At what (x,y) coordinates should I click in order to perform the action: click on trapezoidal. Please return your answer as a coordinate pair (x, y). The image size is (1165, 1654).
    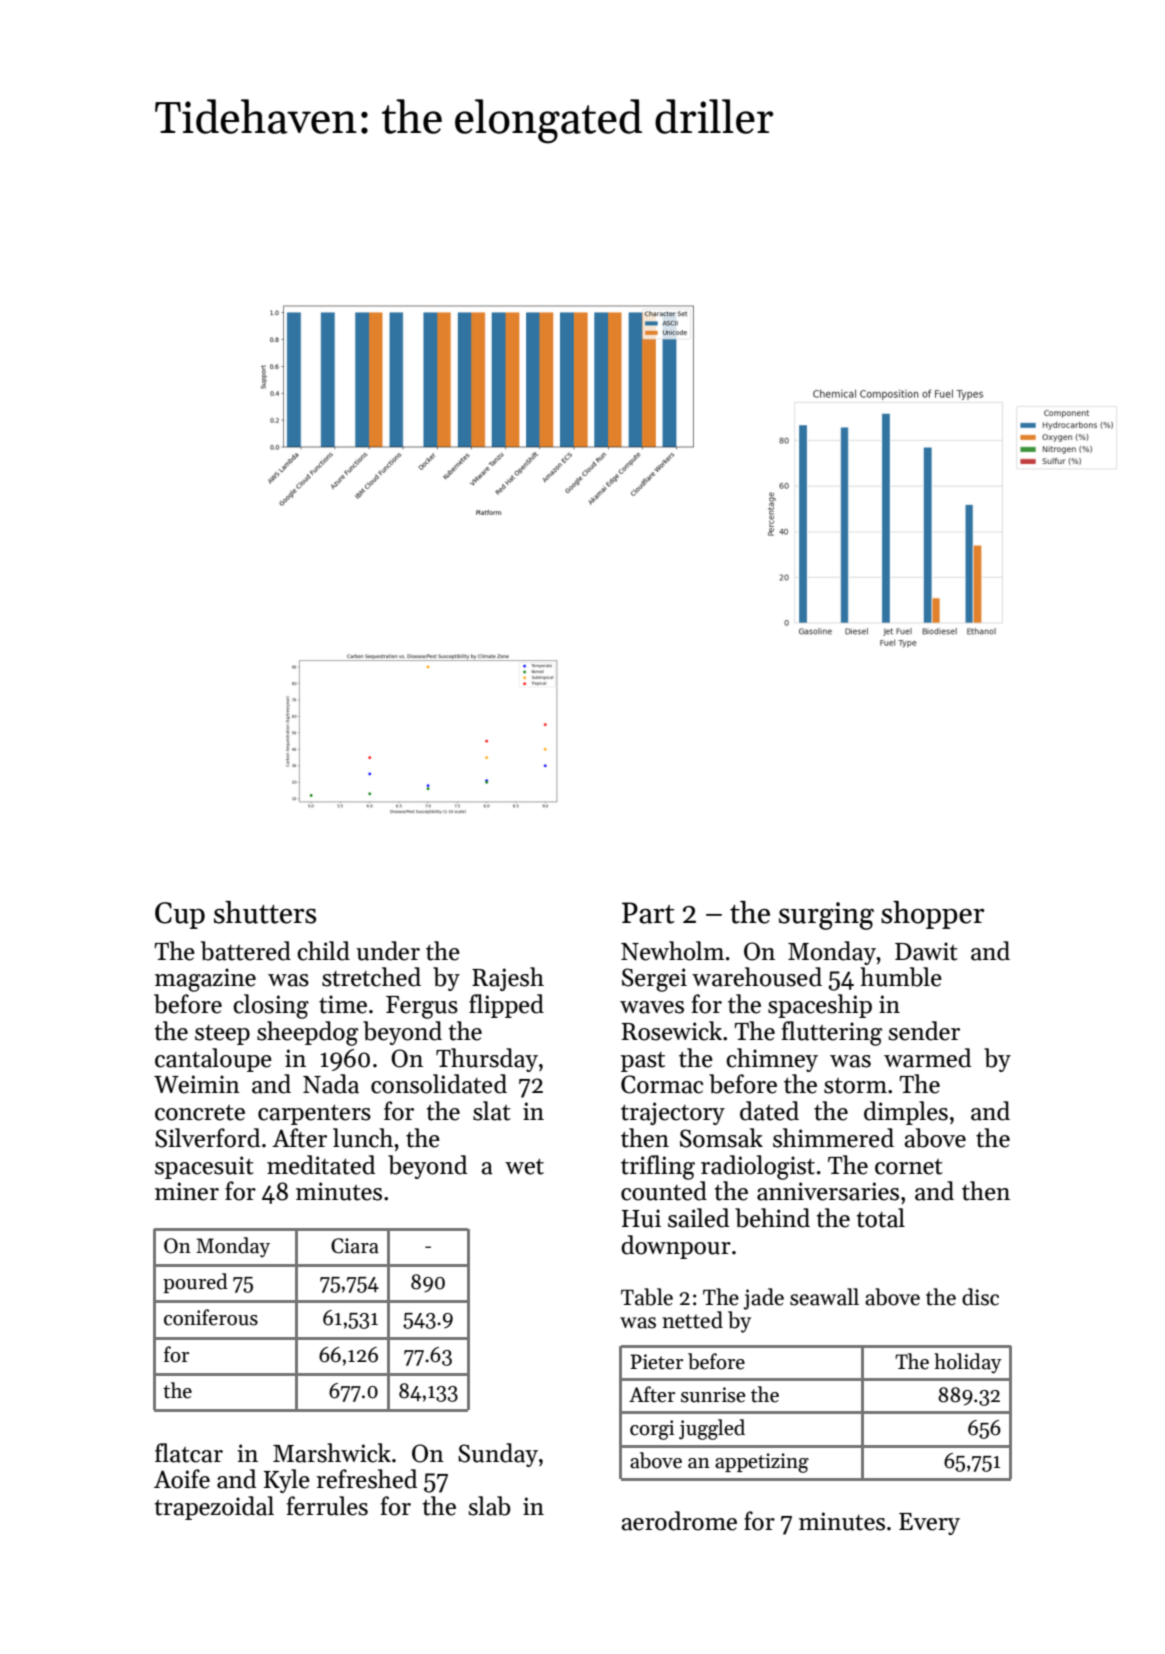
    Looking at the image, I should click on (214, 1508).
